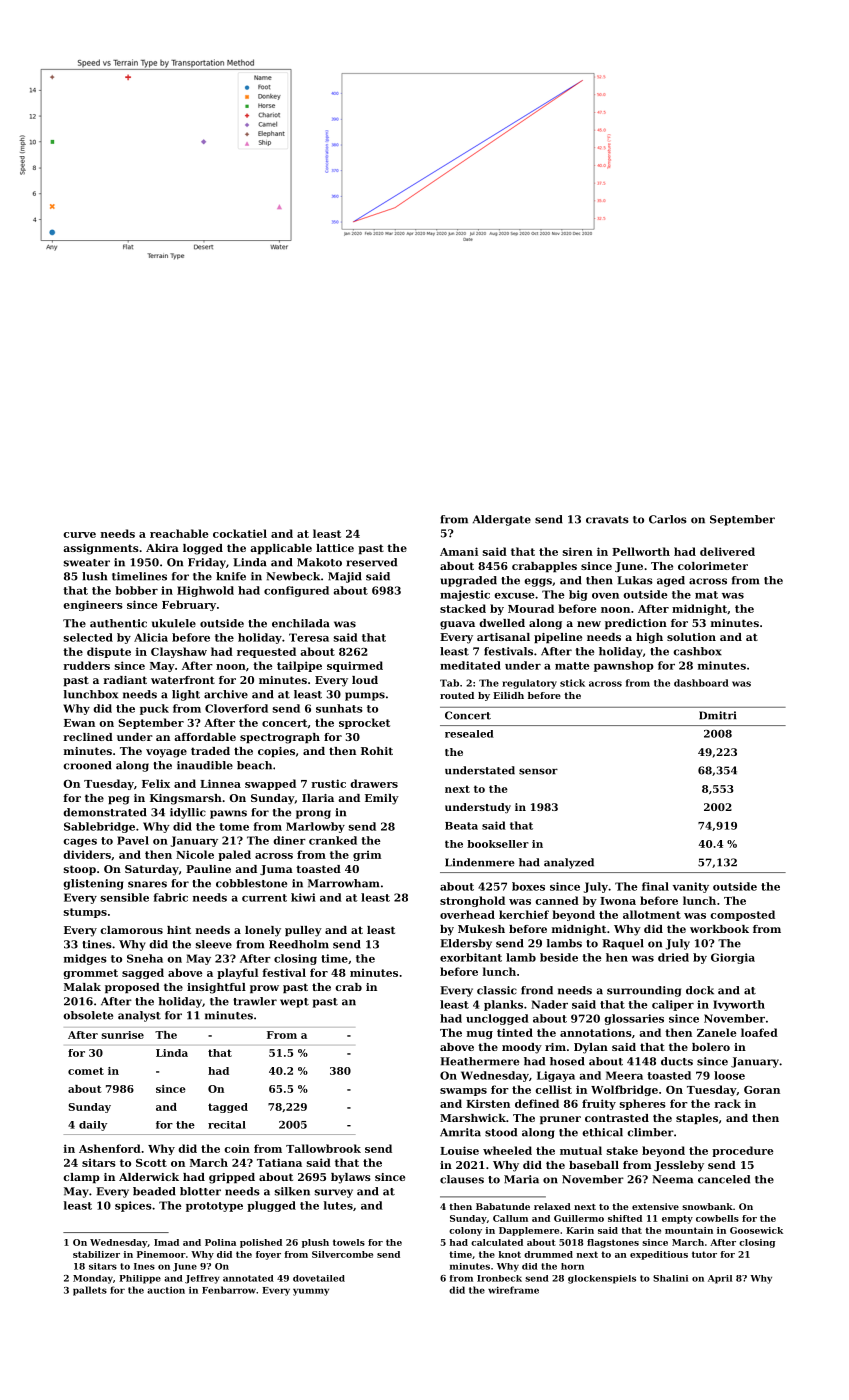 Image resolution: width=849 pixels, height=1400 pixels. What do you see at coordinates (497, 990) in the screenshot?
I see `classic` at bounding box center [497, 990].
